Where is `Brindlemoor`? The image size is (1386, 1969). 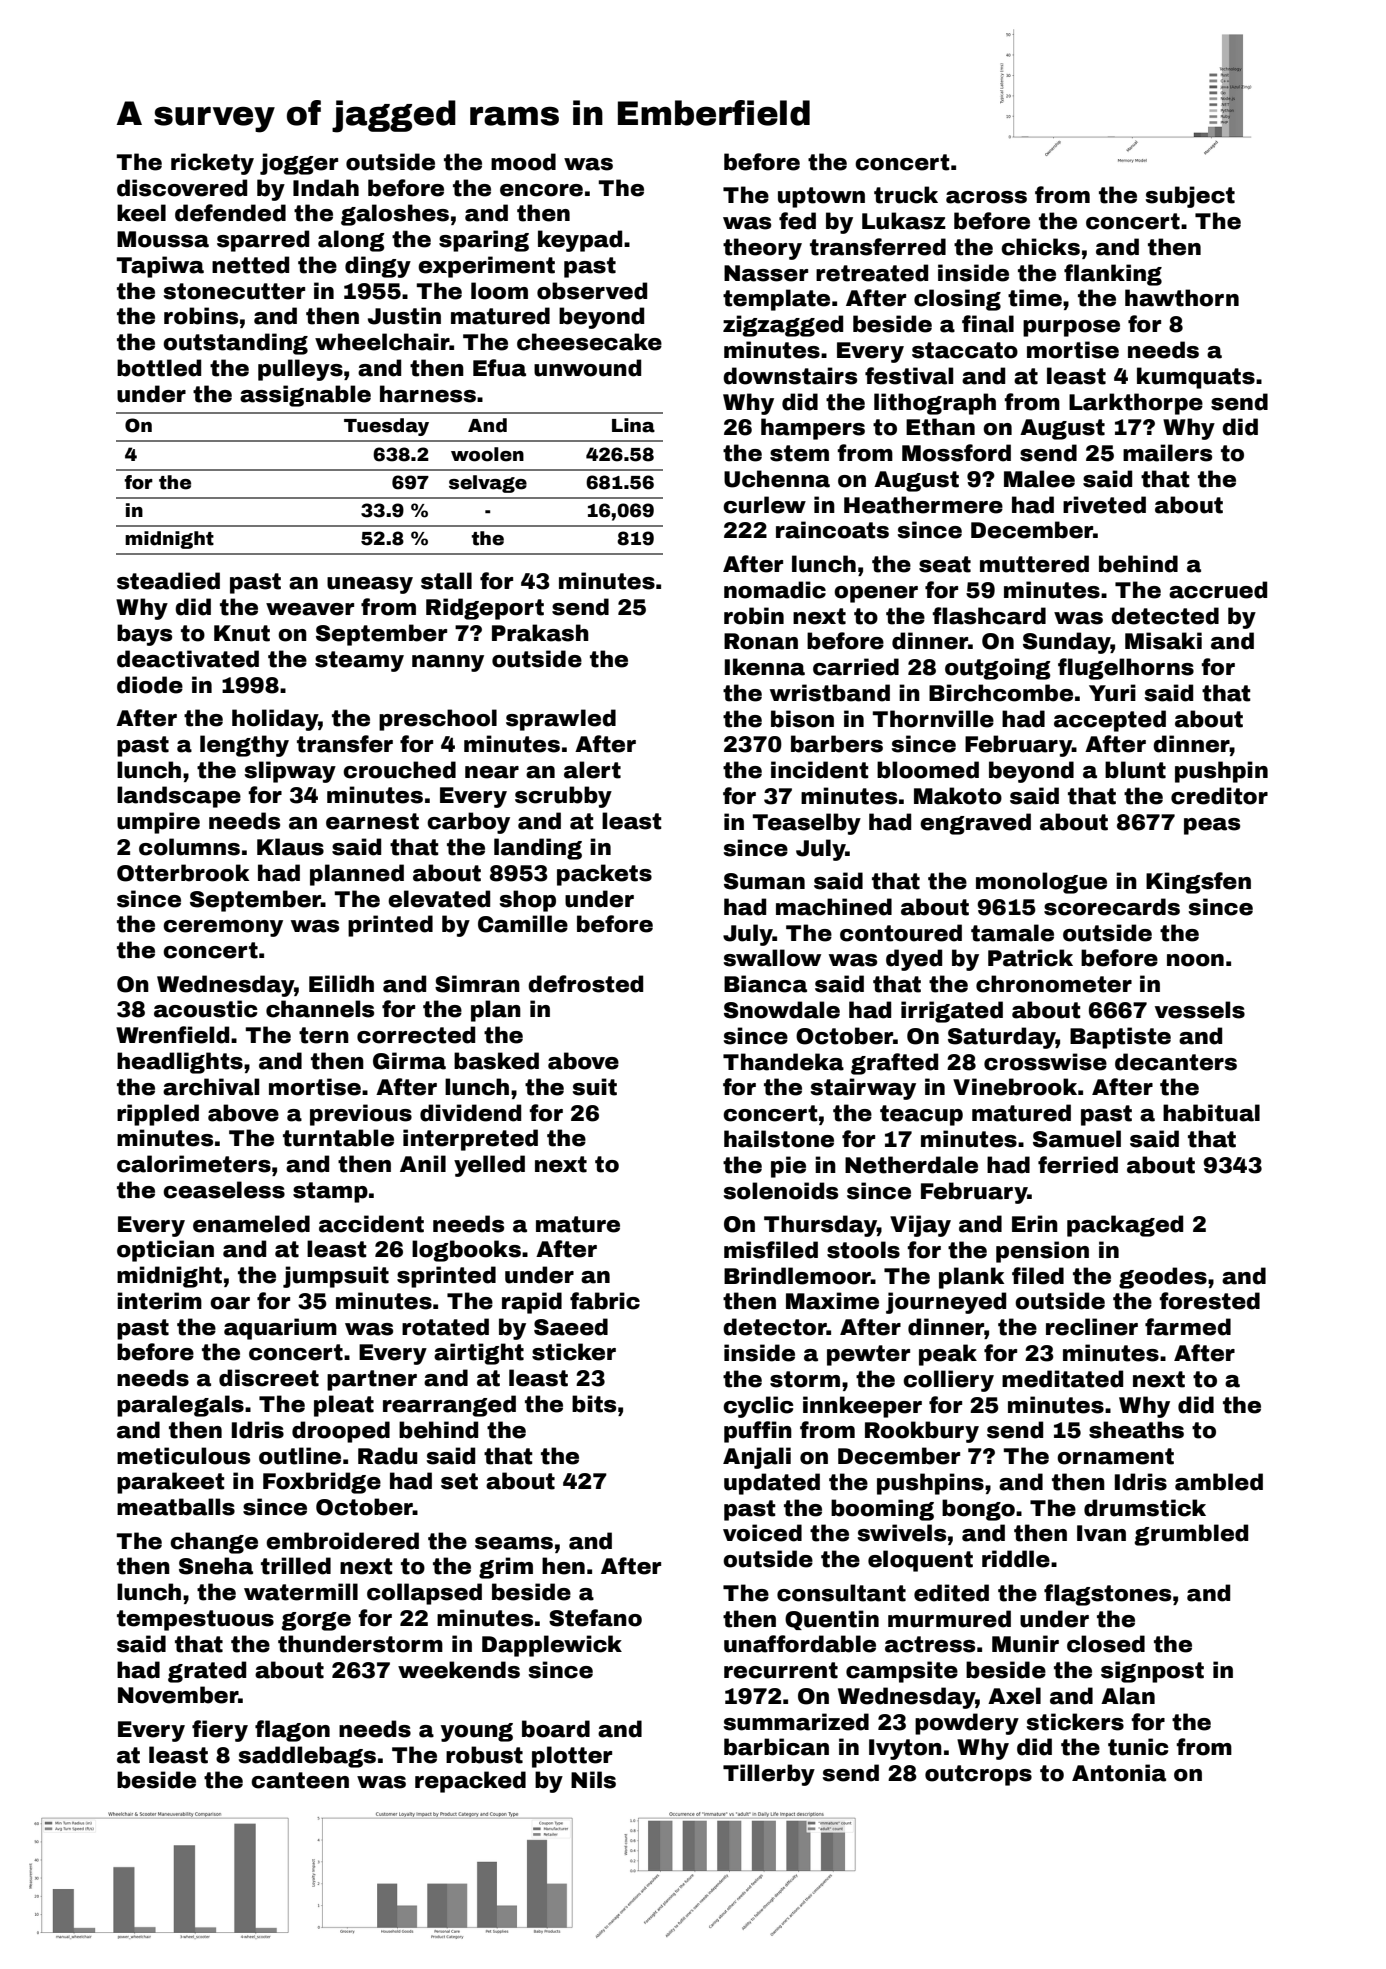 Brindlemoor is located at coordinates (797, 1276).
